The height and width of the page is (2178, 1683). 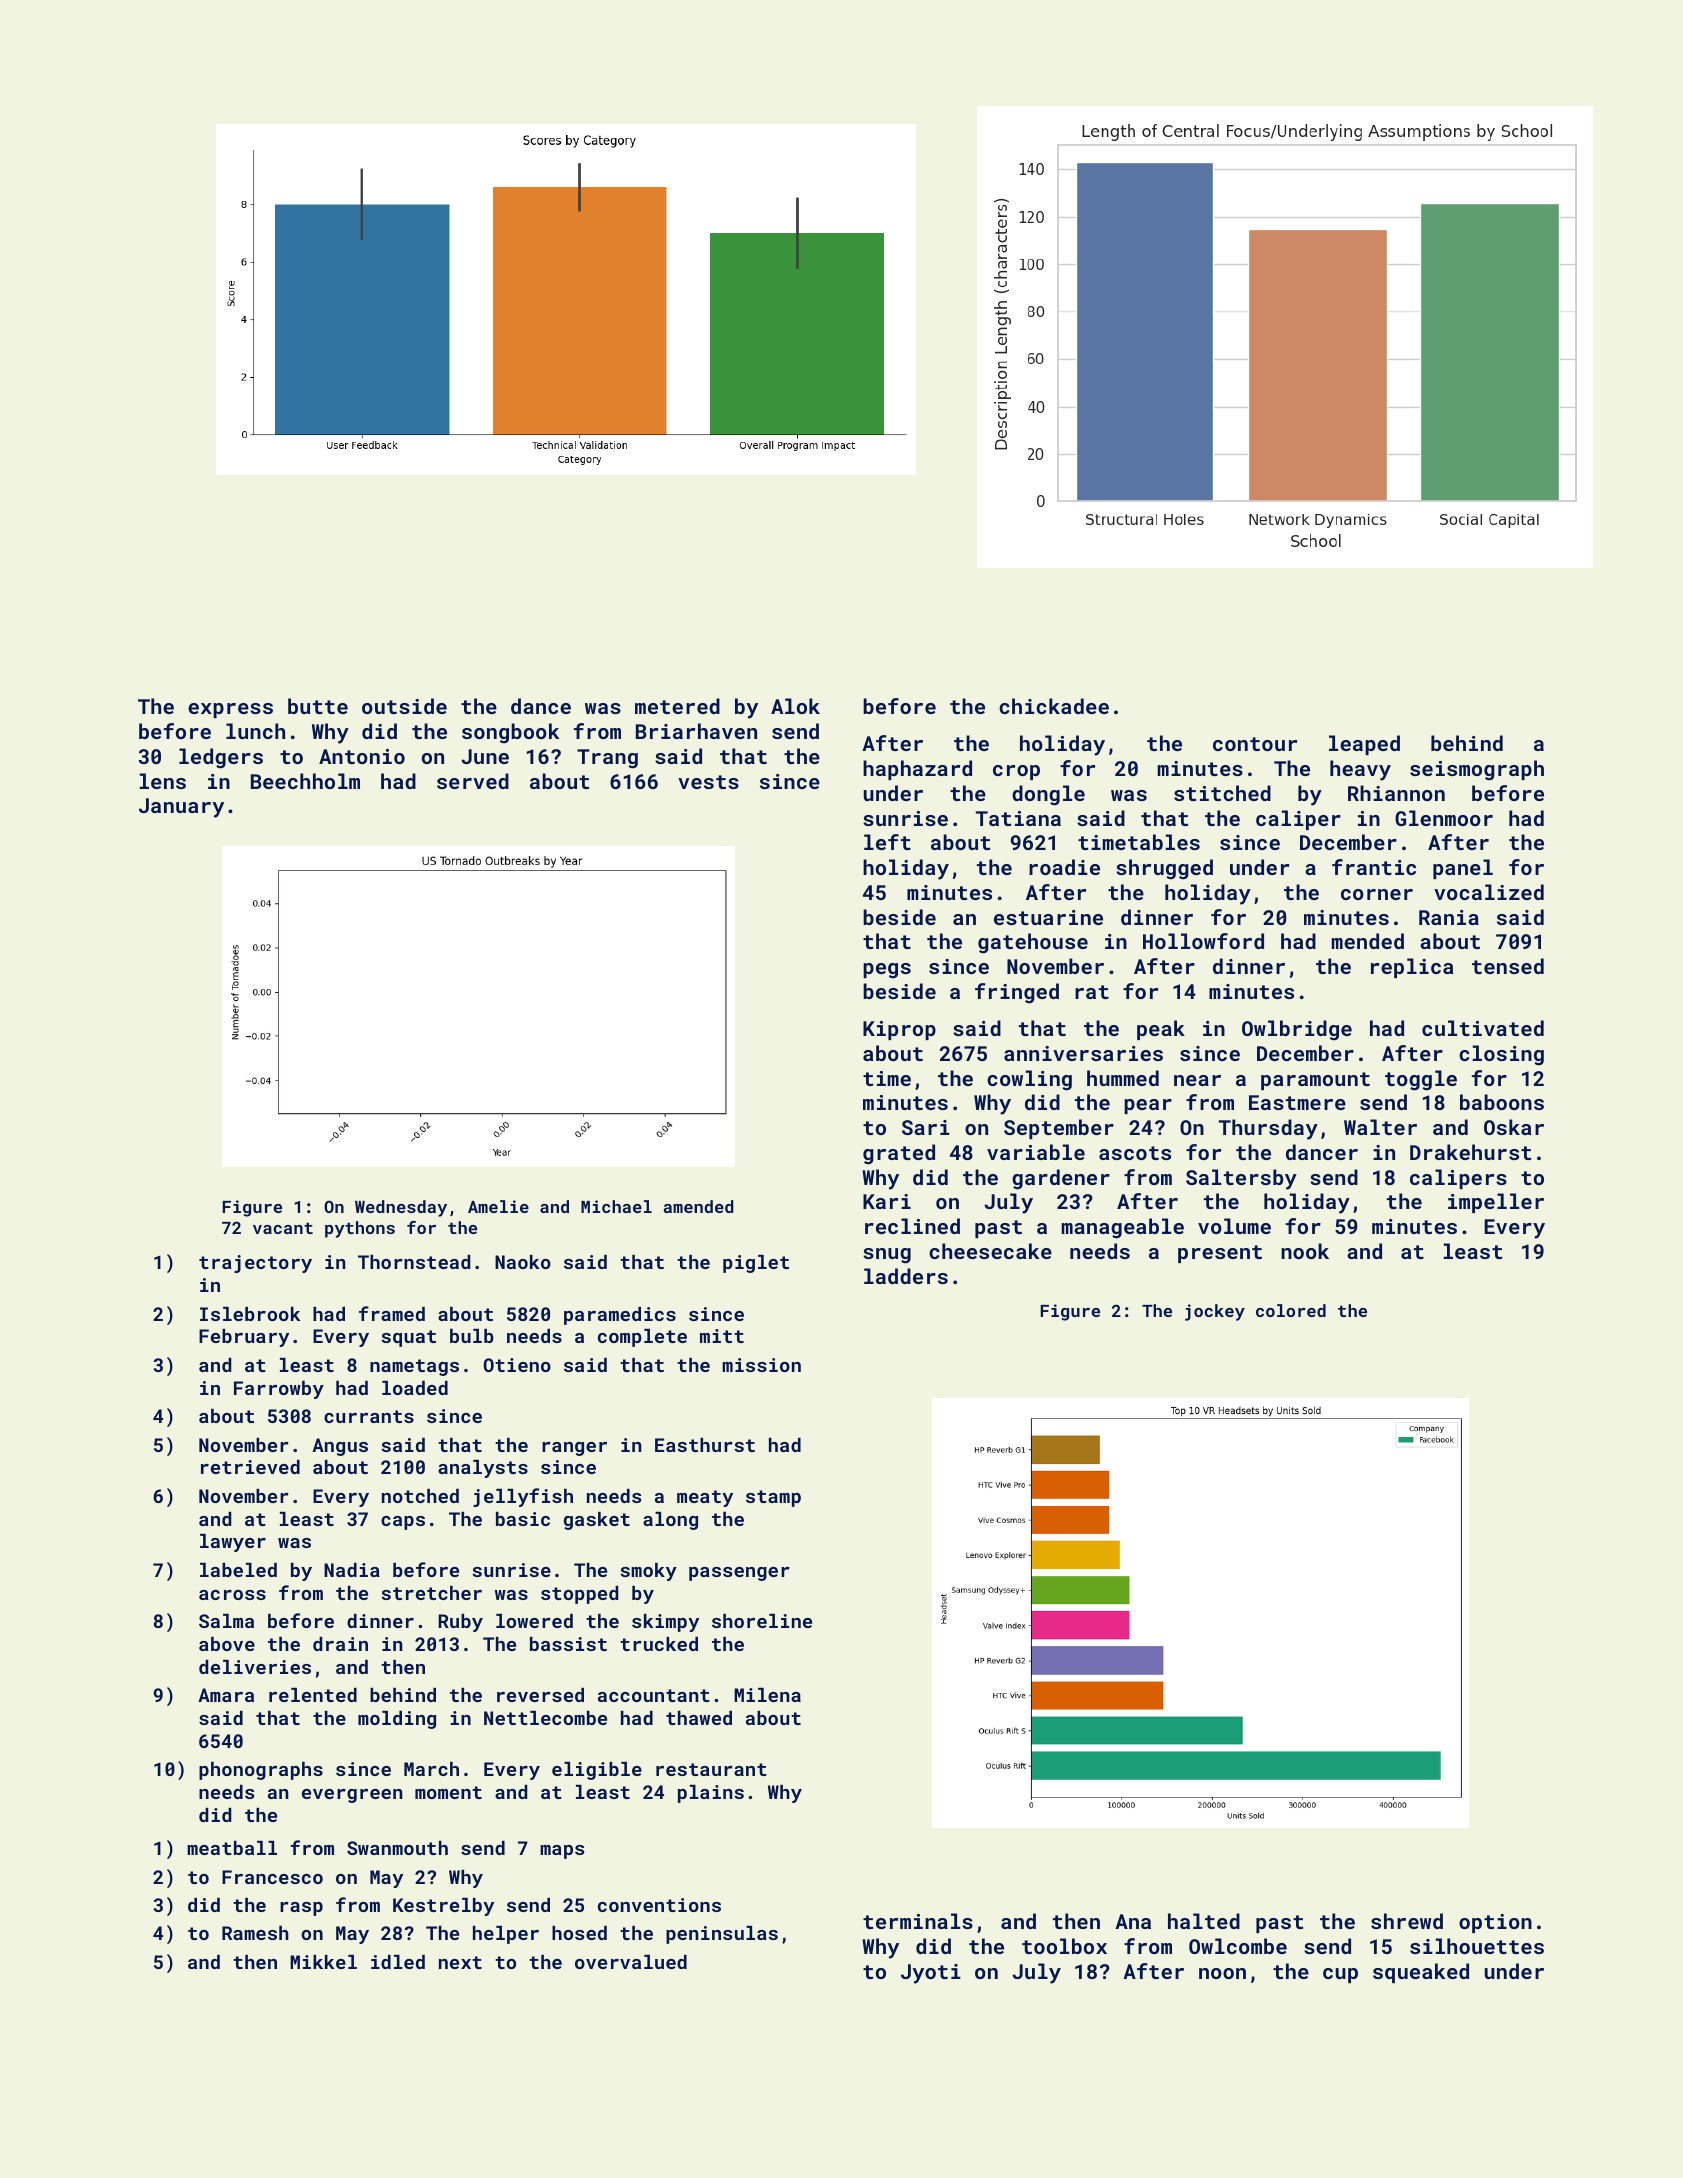 I want to click on plains, so click(x=711, y=1794).
